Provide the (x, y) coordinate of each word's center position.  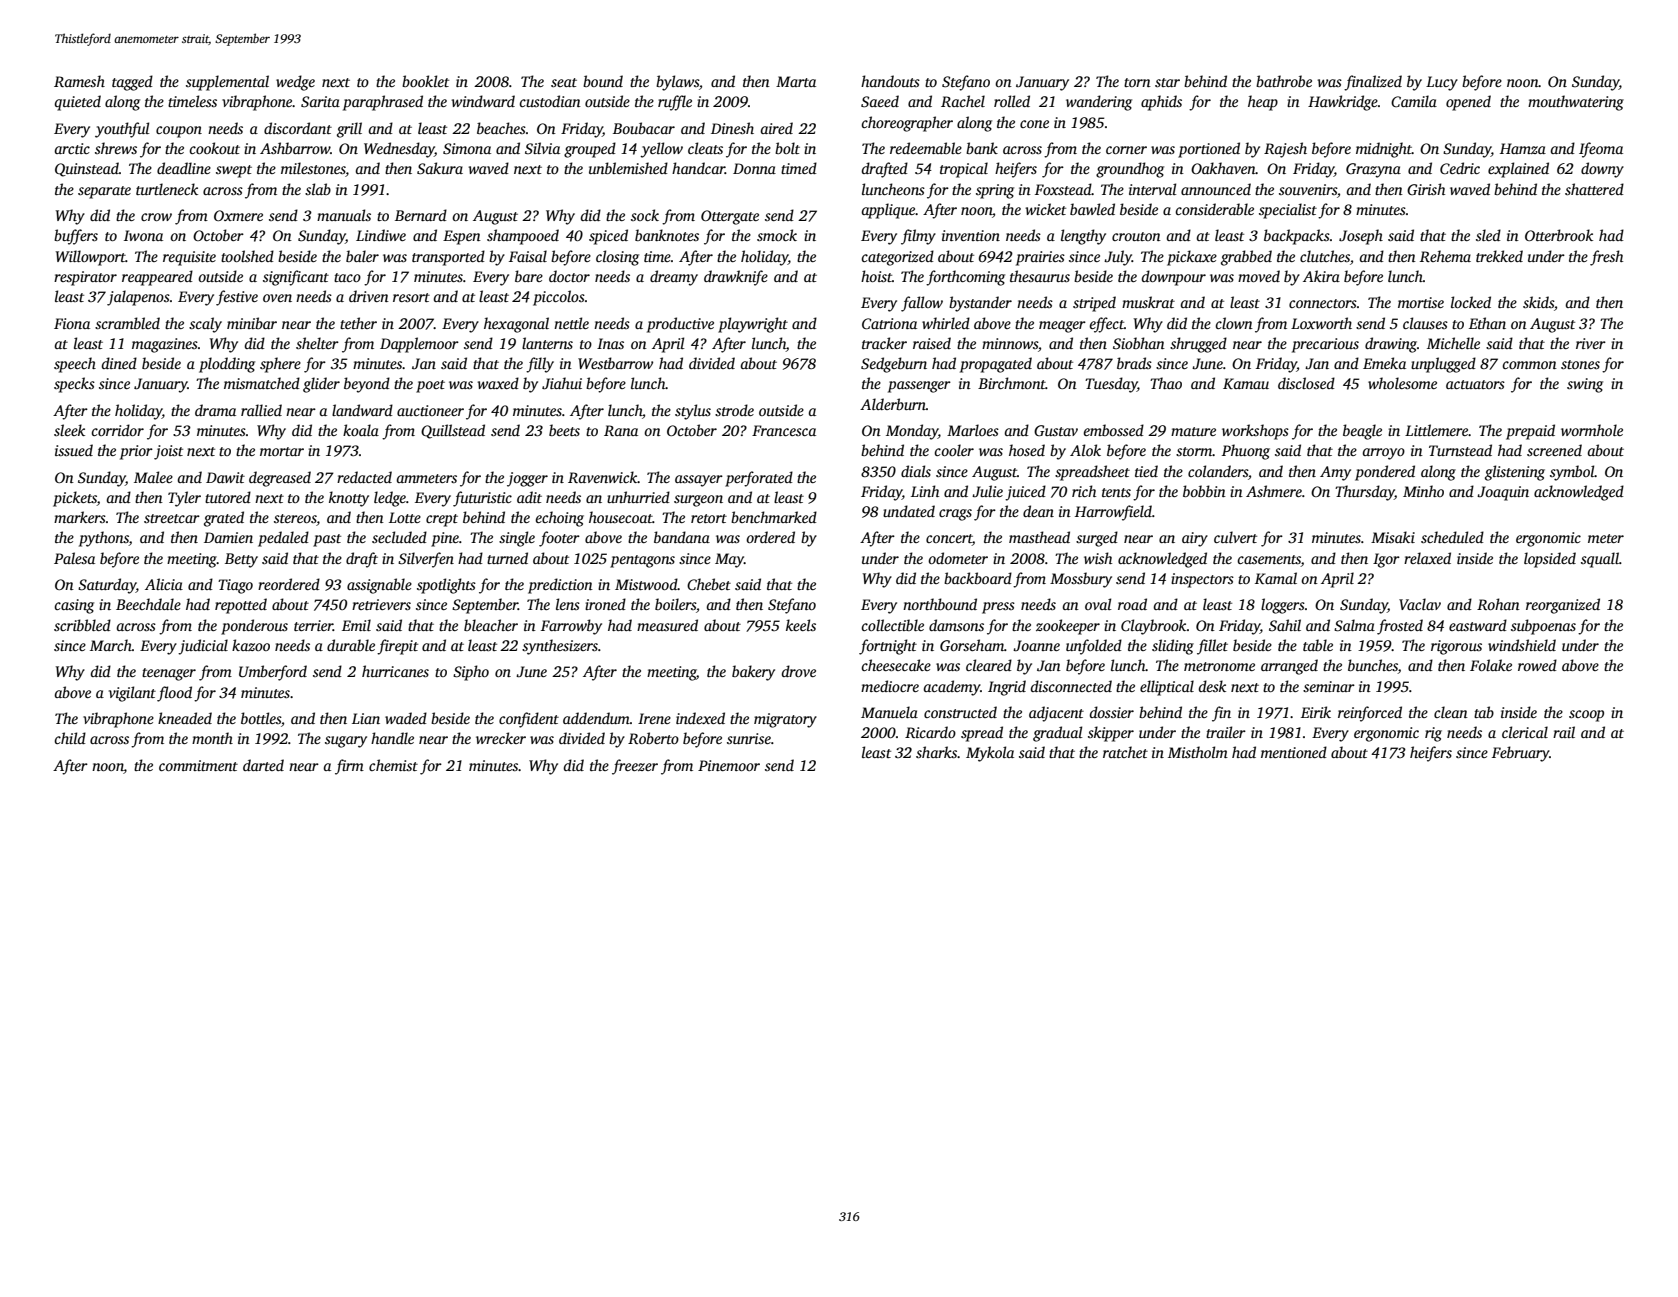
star (1167, 82)
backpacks (1297, 237)
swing (1585, 385)
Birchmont (1012, 383)
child (70, 738)
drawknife (736, 278)
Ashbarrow (295, 148)
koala (361, 430)
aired (776, 128)
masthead (1039, 537)
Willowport (91, 258)
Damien (228, 537)
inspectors (1202, 580)
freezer (635, 767)
